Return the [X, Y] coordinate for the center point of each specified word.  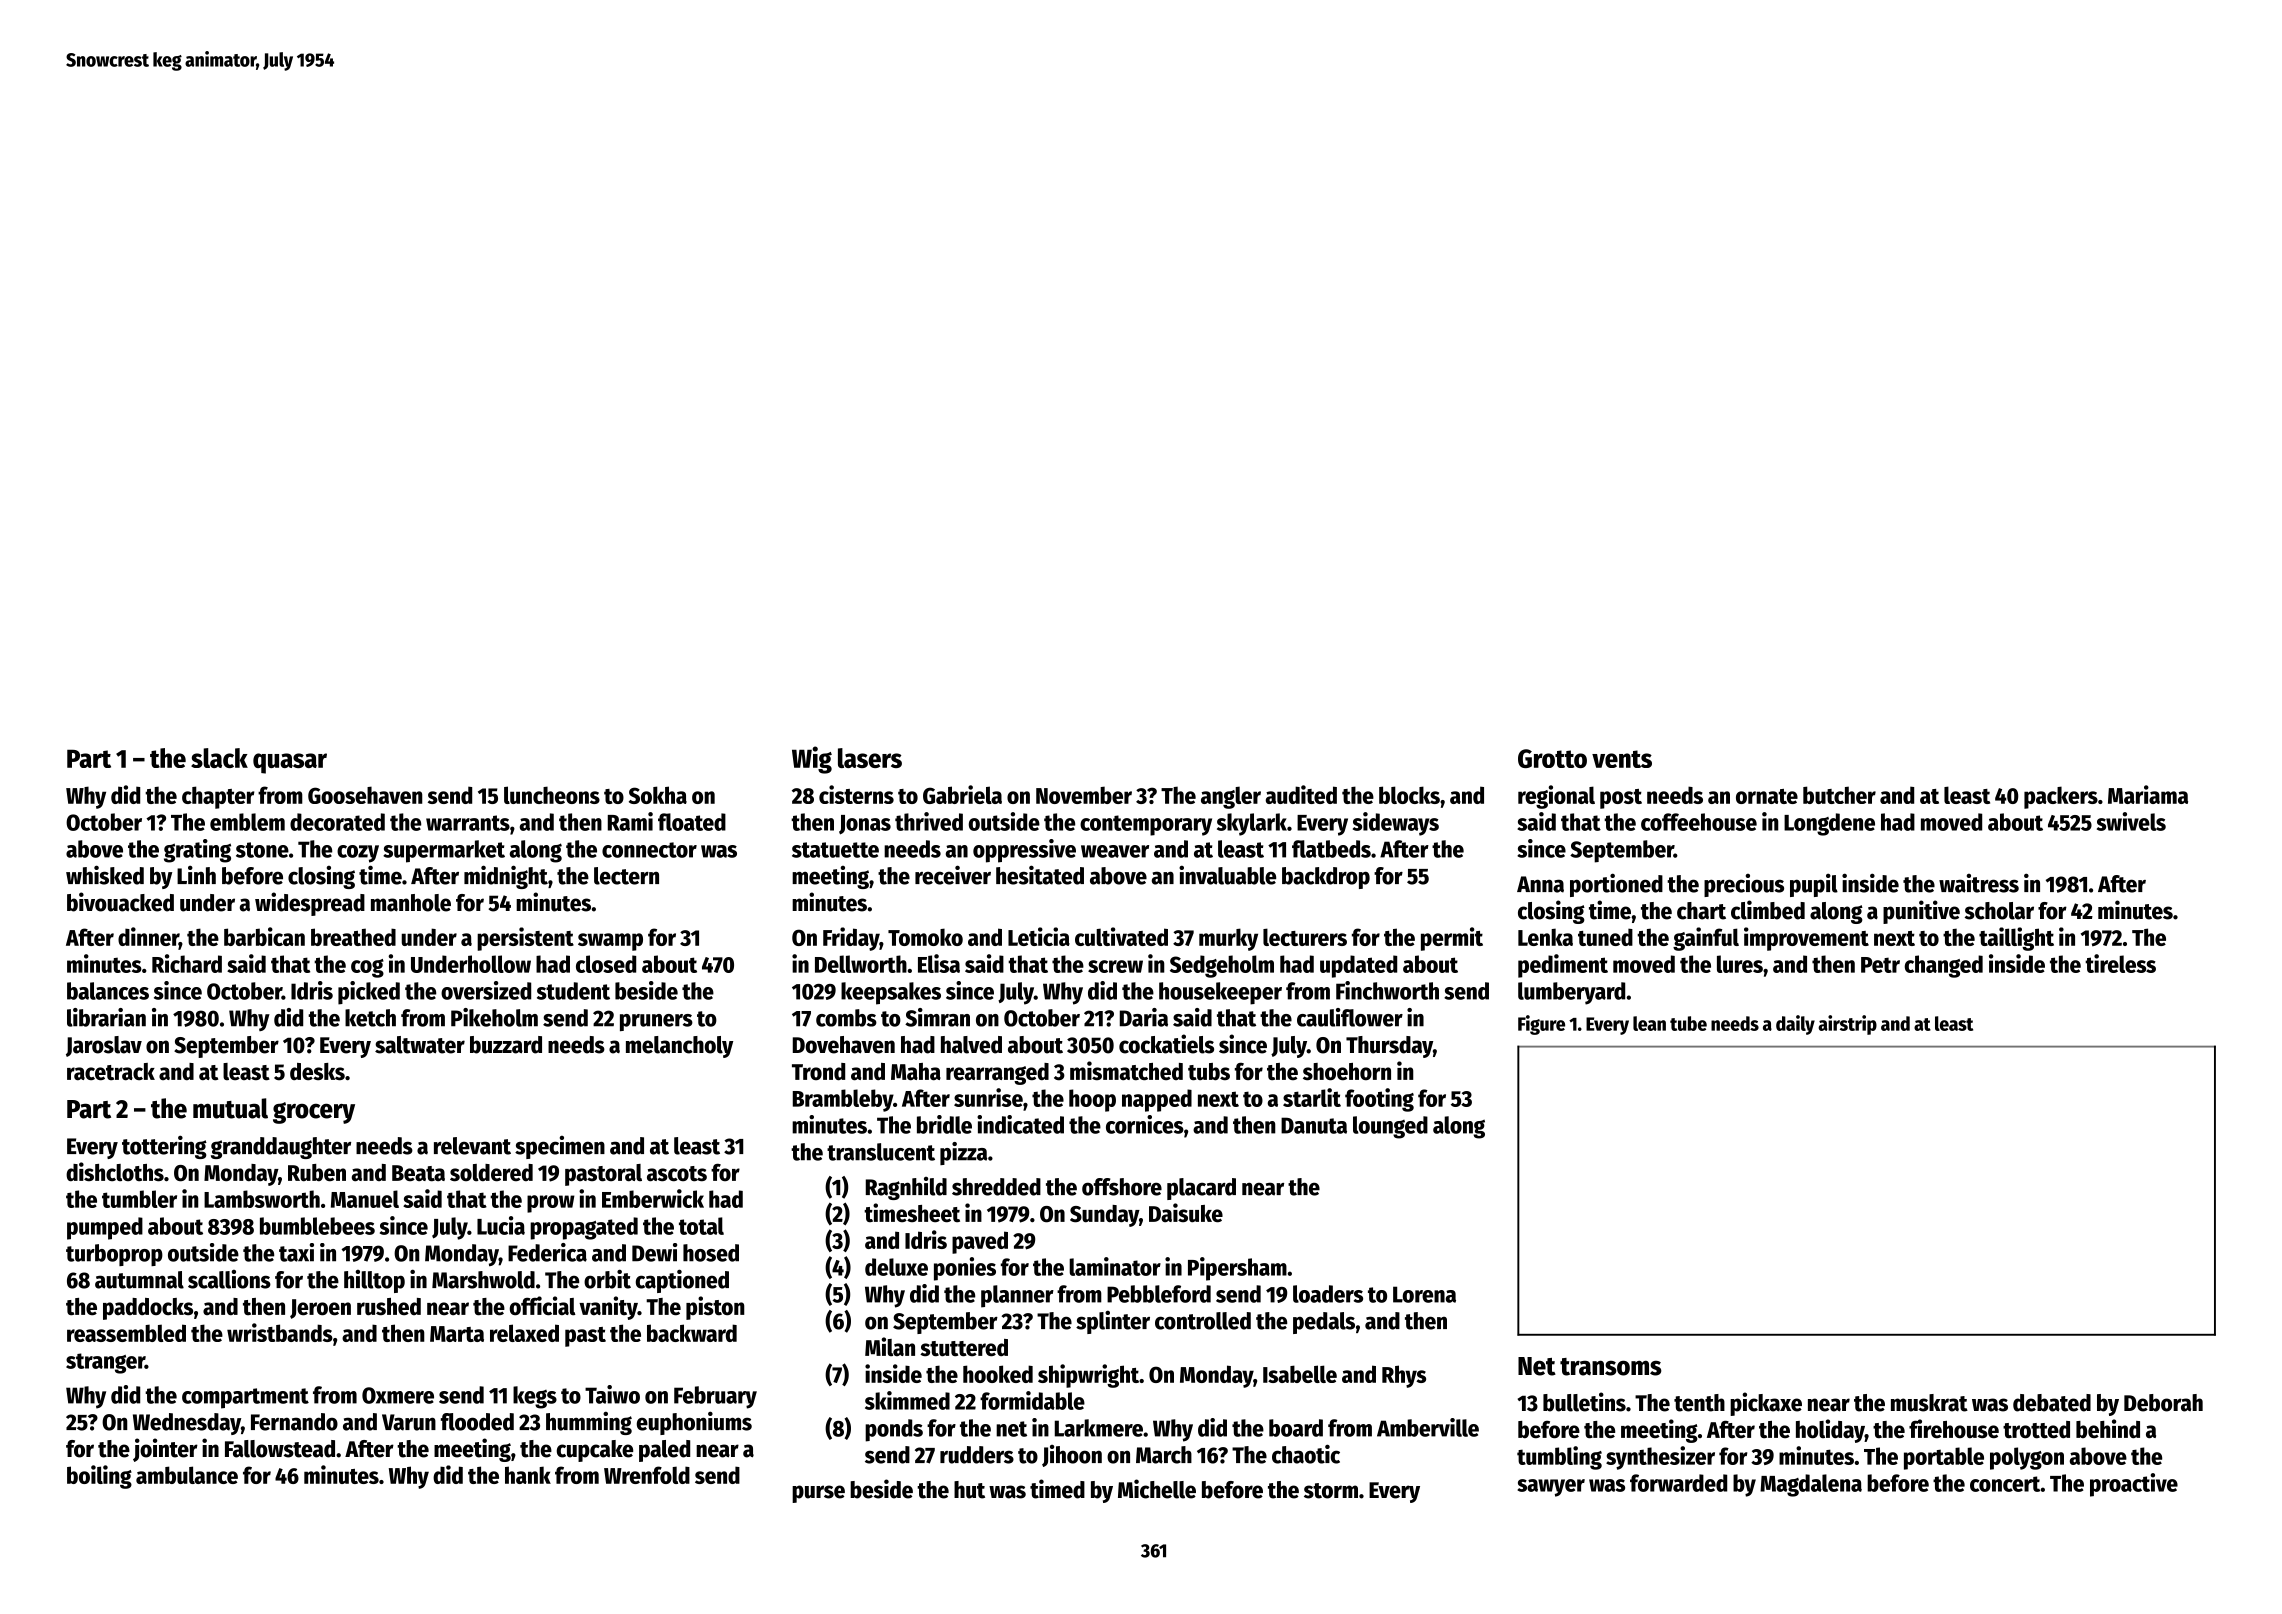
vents [1622, 759]
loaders [1328, 1294]
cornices [1145, 1124]
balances [108, 991]
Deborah [2163, 1403]
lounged [1390, 1127]
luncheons [552, 795]
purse [818, 1494]
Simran [937, 1017]
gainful [1706, 939]
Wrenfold [647, 1475]
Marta [457, 1334]
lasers [870, 758]
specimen [560, 1147]
